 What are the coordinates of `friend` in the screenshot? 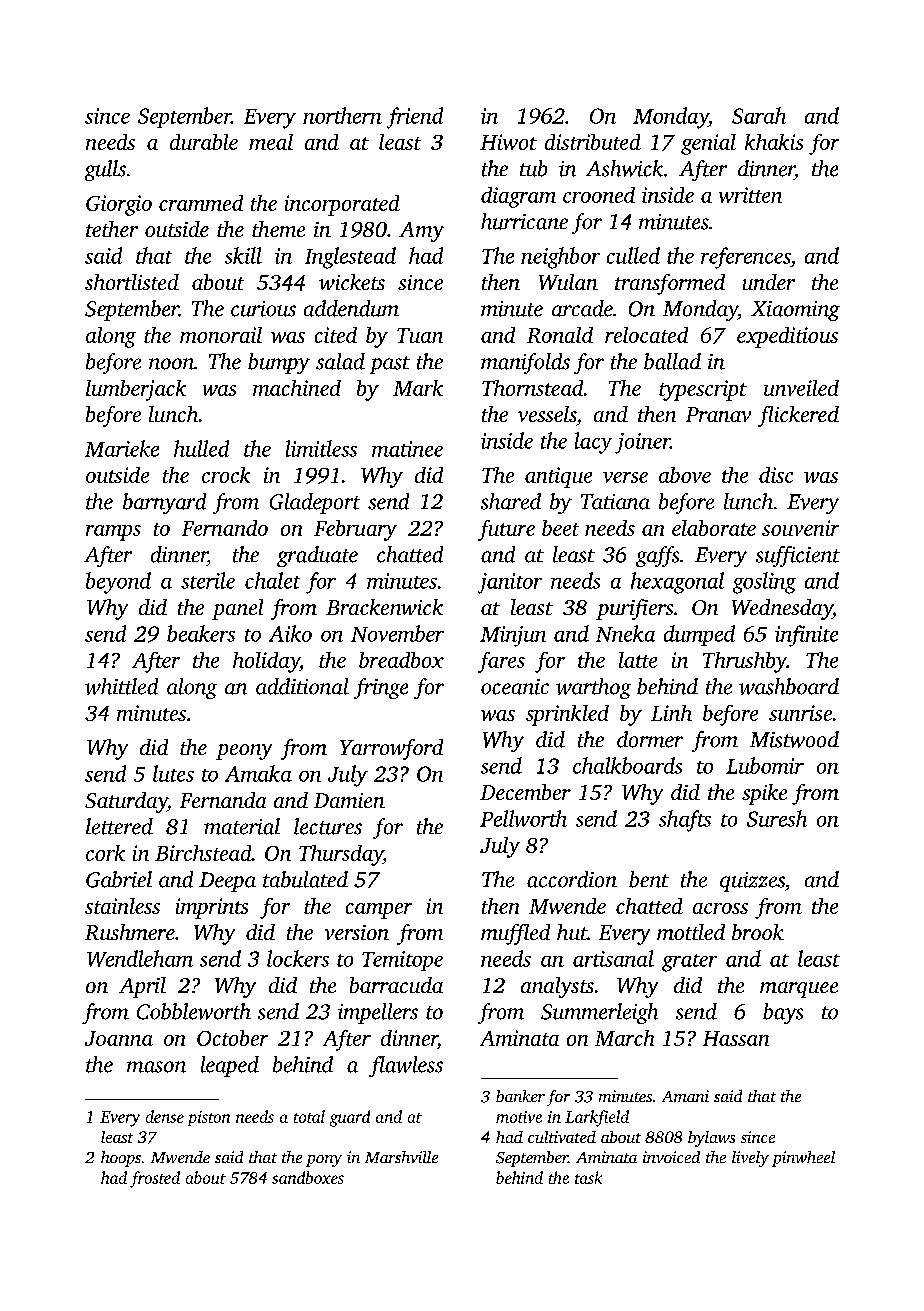 It's located at (415, 118).
